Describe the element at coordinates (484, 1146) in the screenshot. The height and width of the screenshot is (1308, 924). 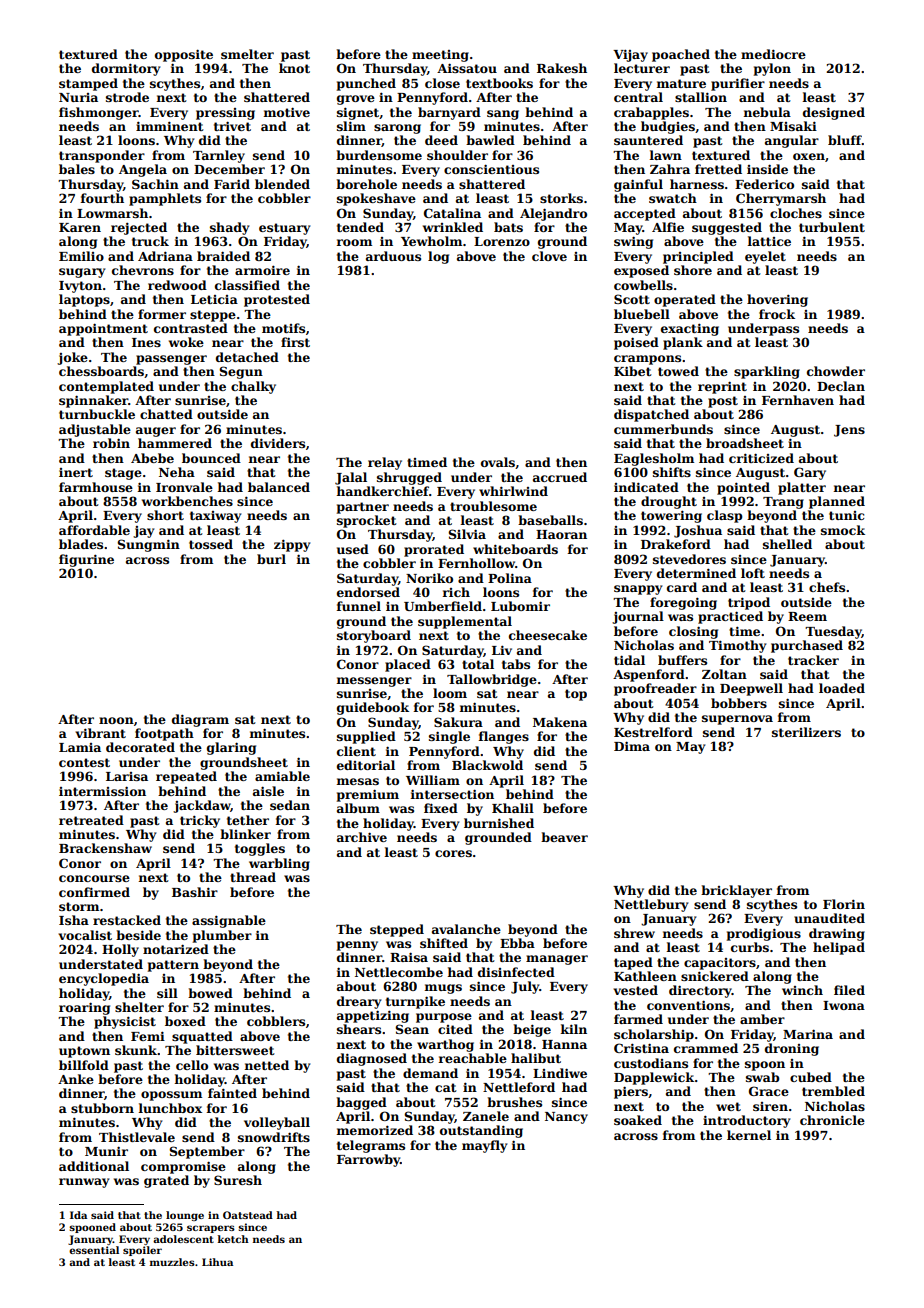
I see `mayfly` at that location.
